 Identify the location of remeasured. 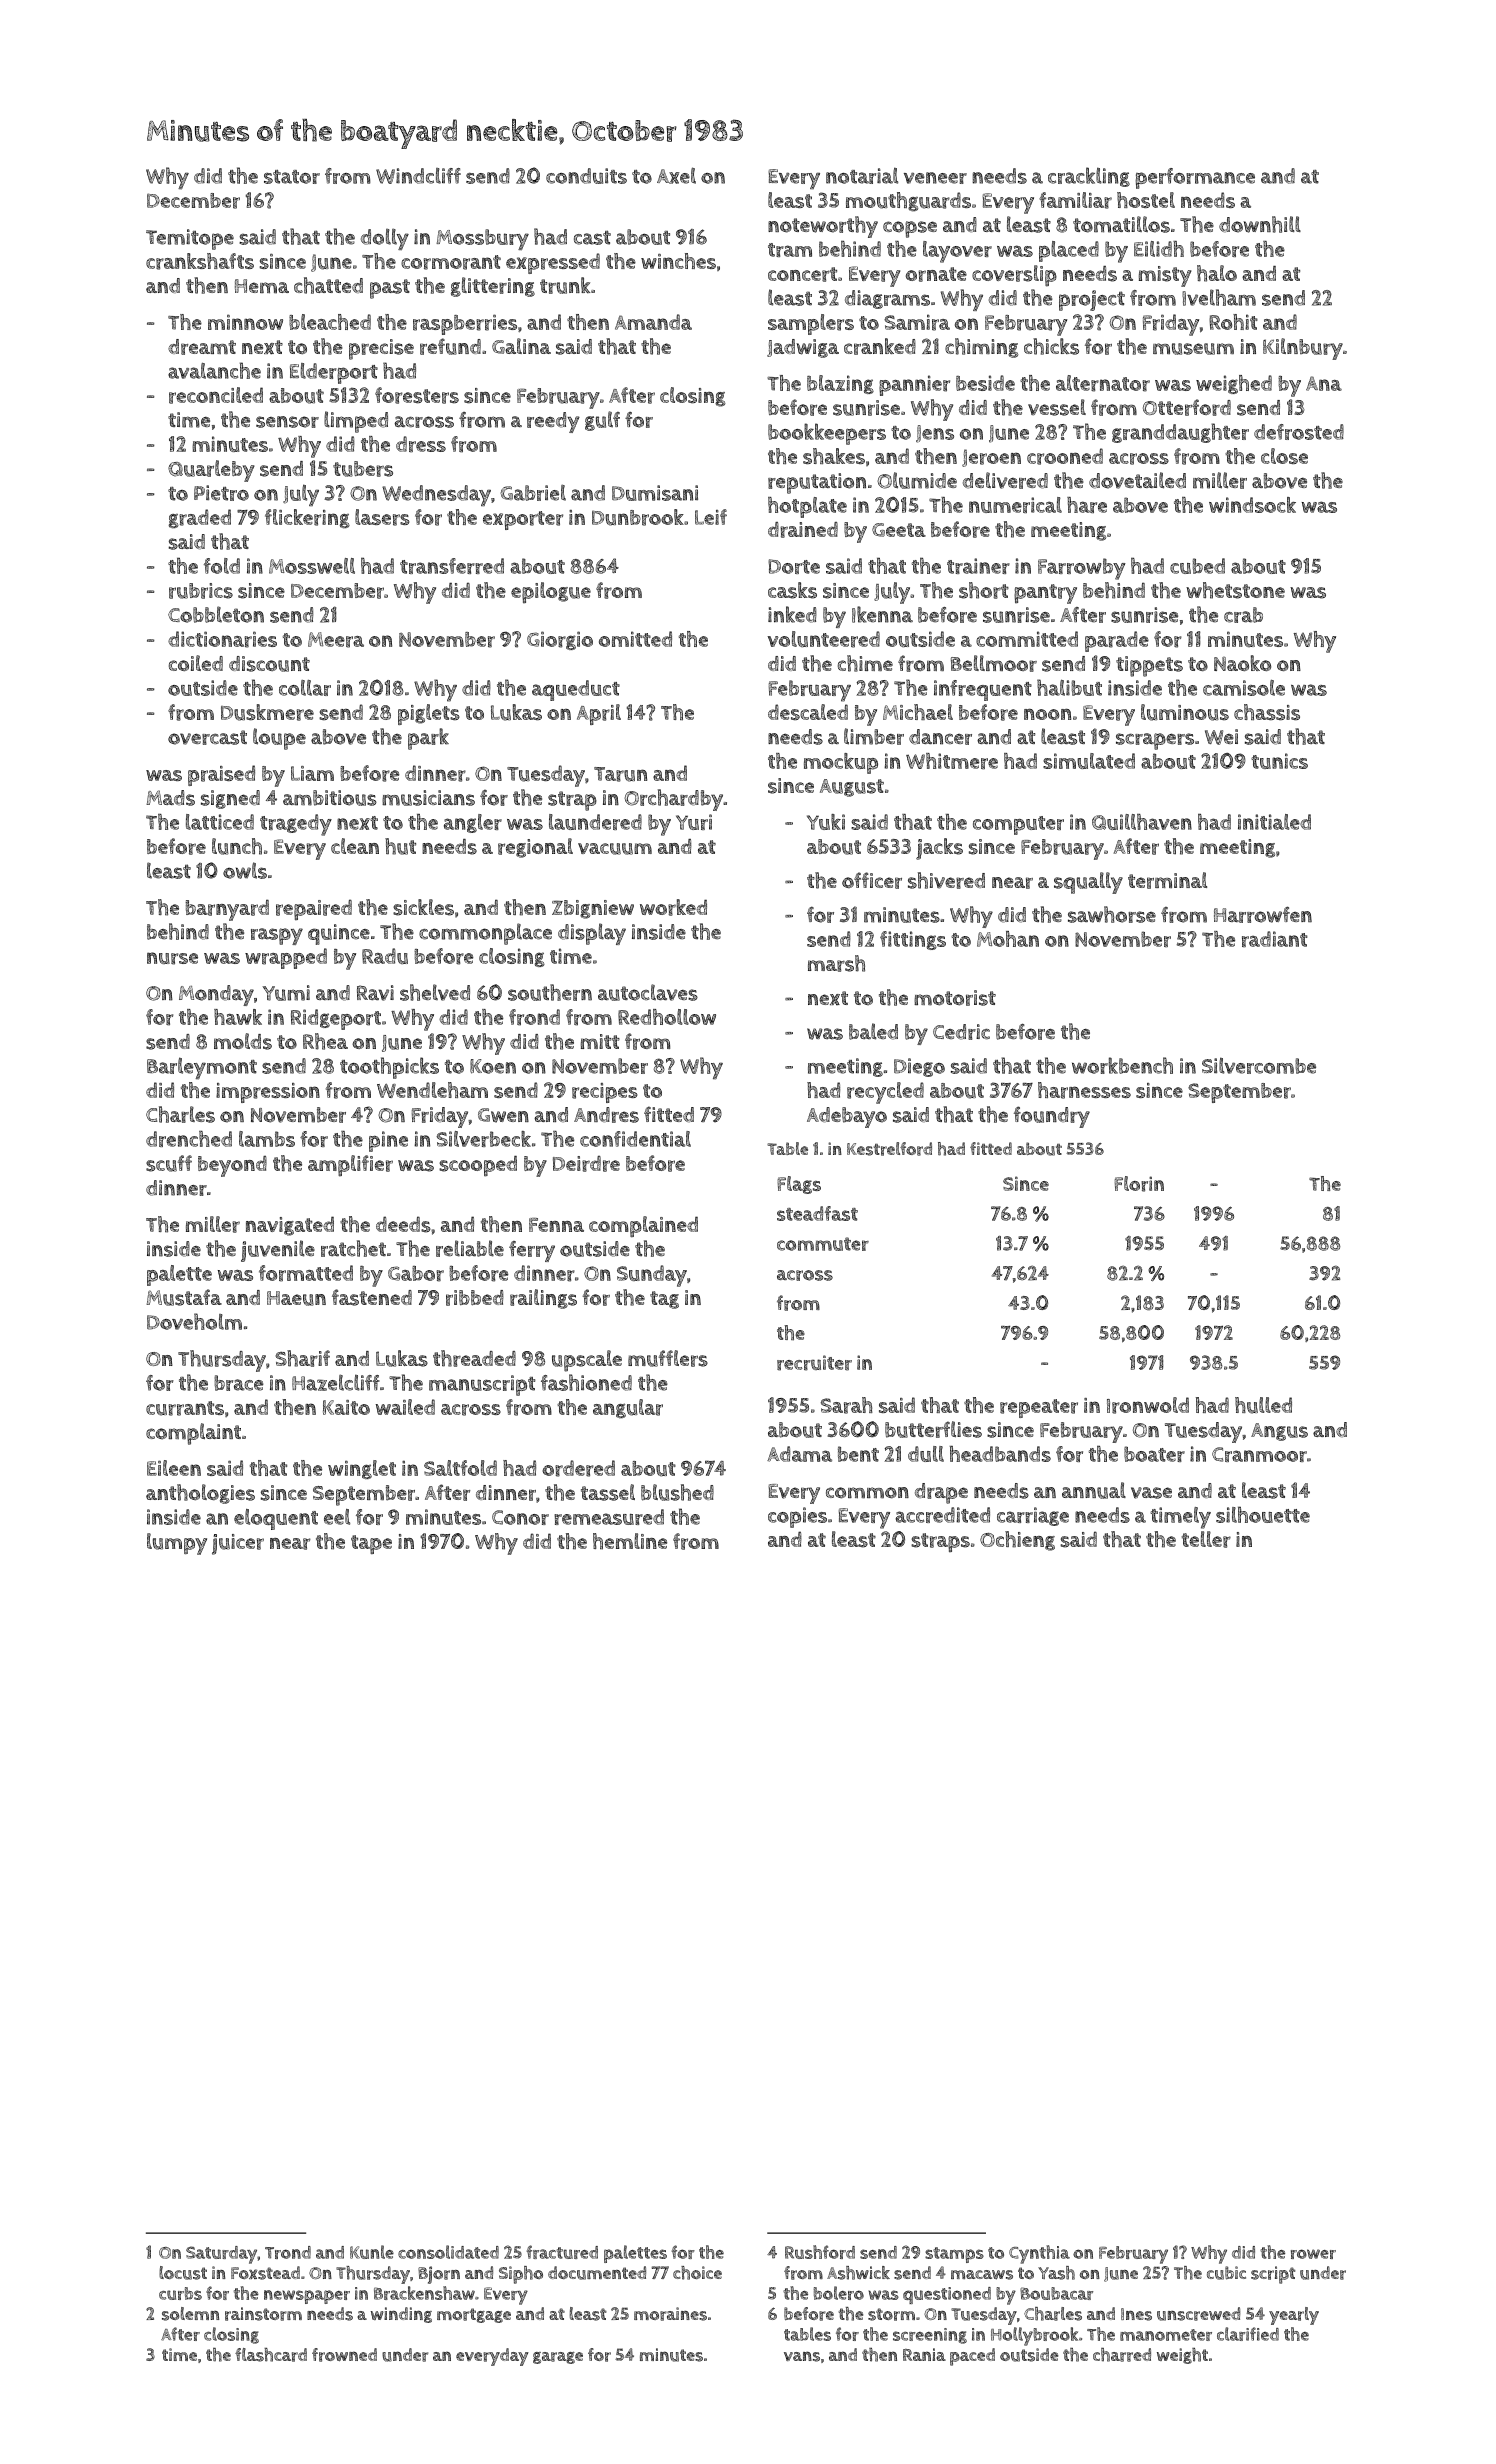
(609, 1517).
